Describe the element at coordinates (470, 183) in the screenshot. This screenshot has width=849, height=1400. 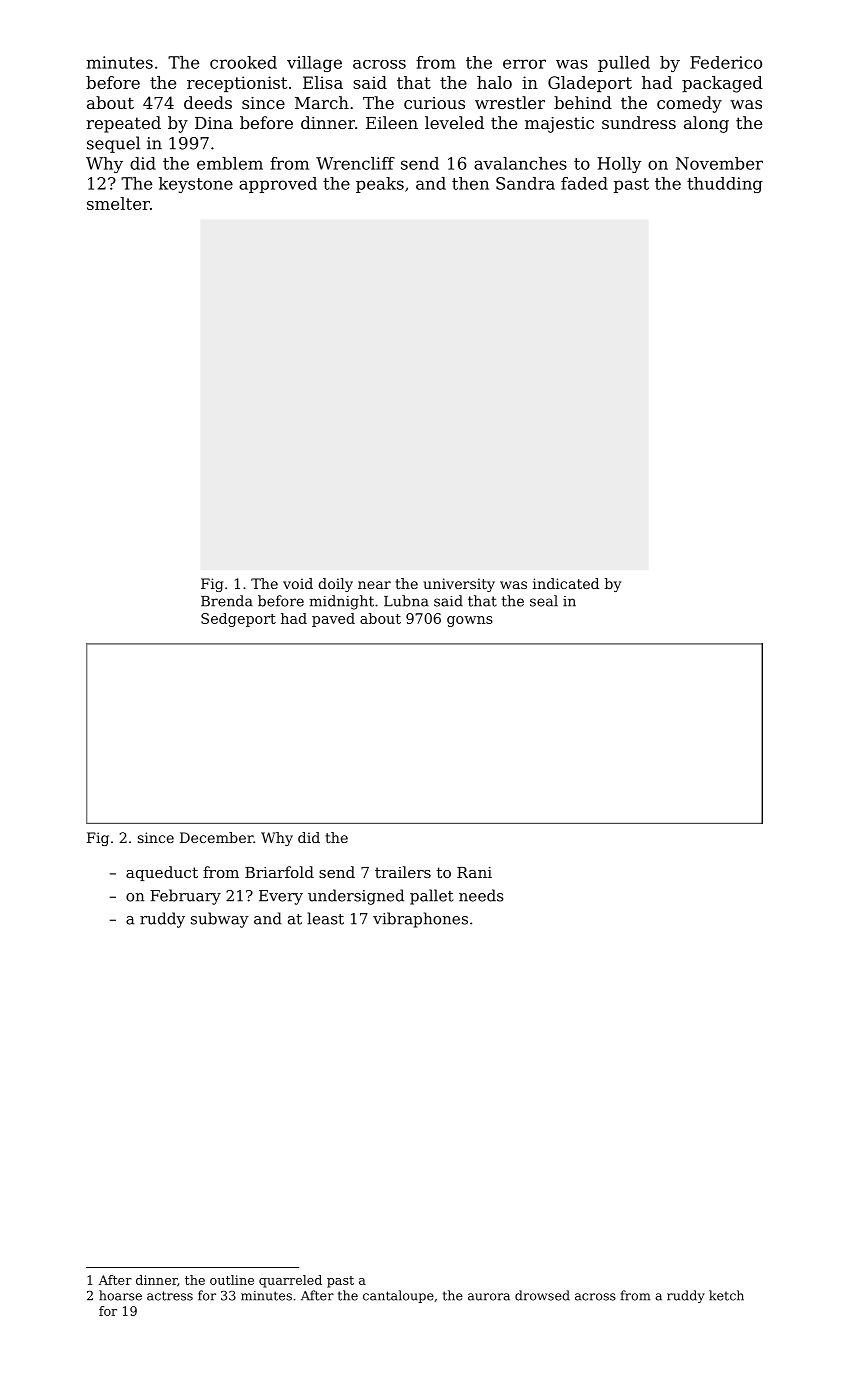
I see `then` at that location.
